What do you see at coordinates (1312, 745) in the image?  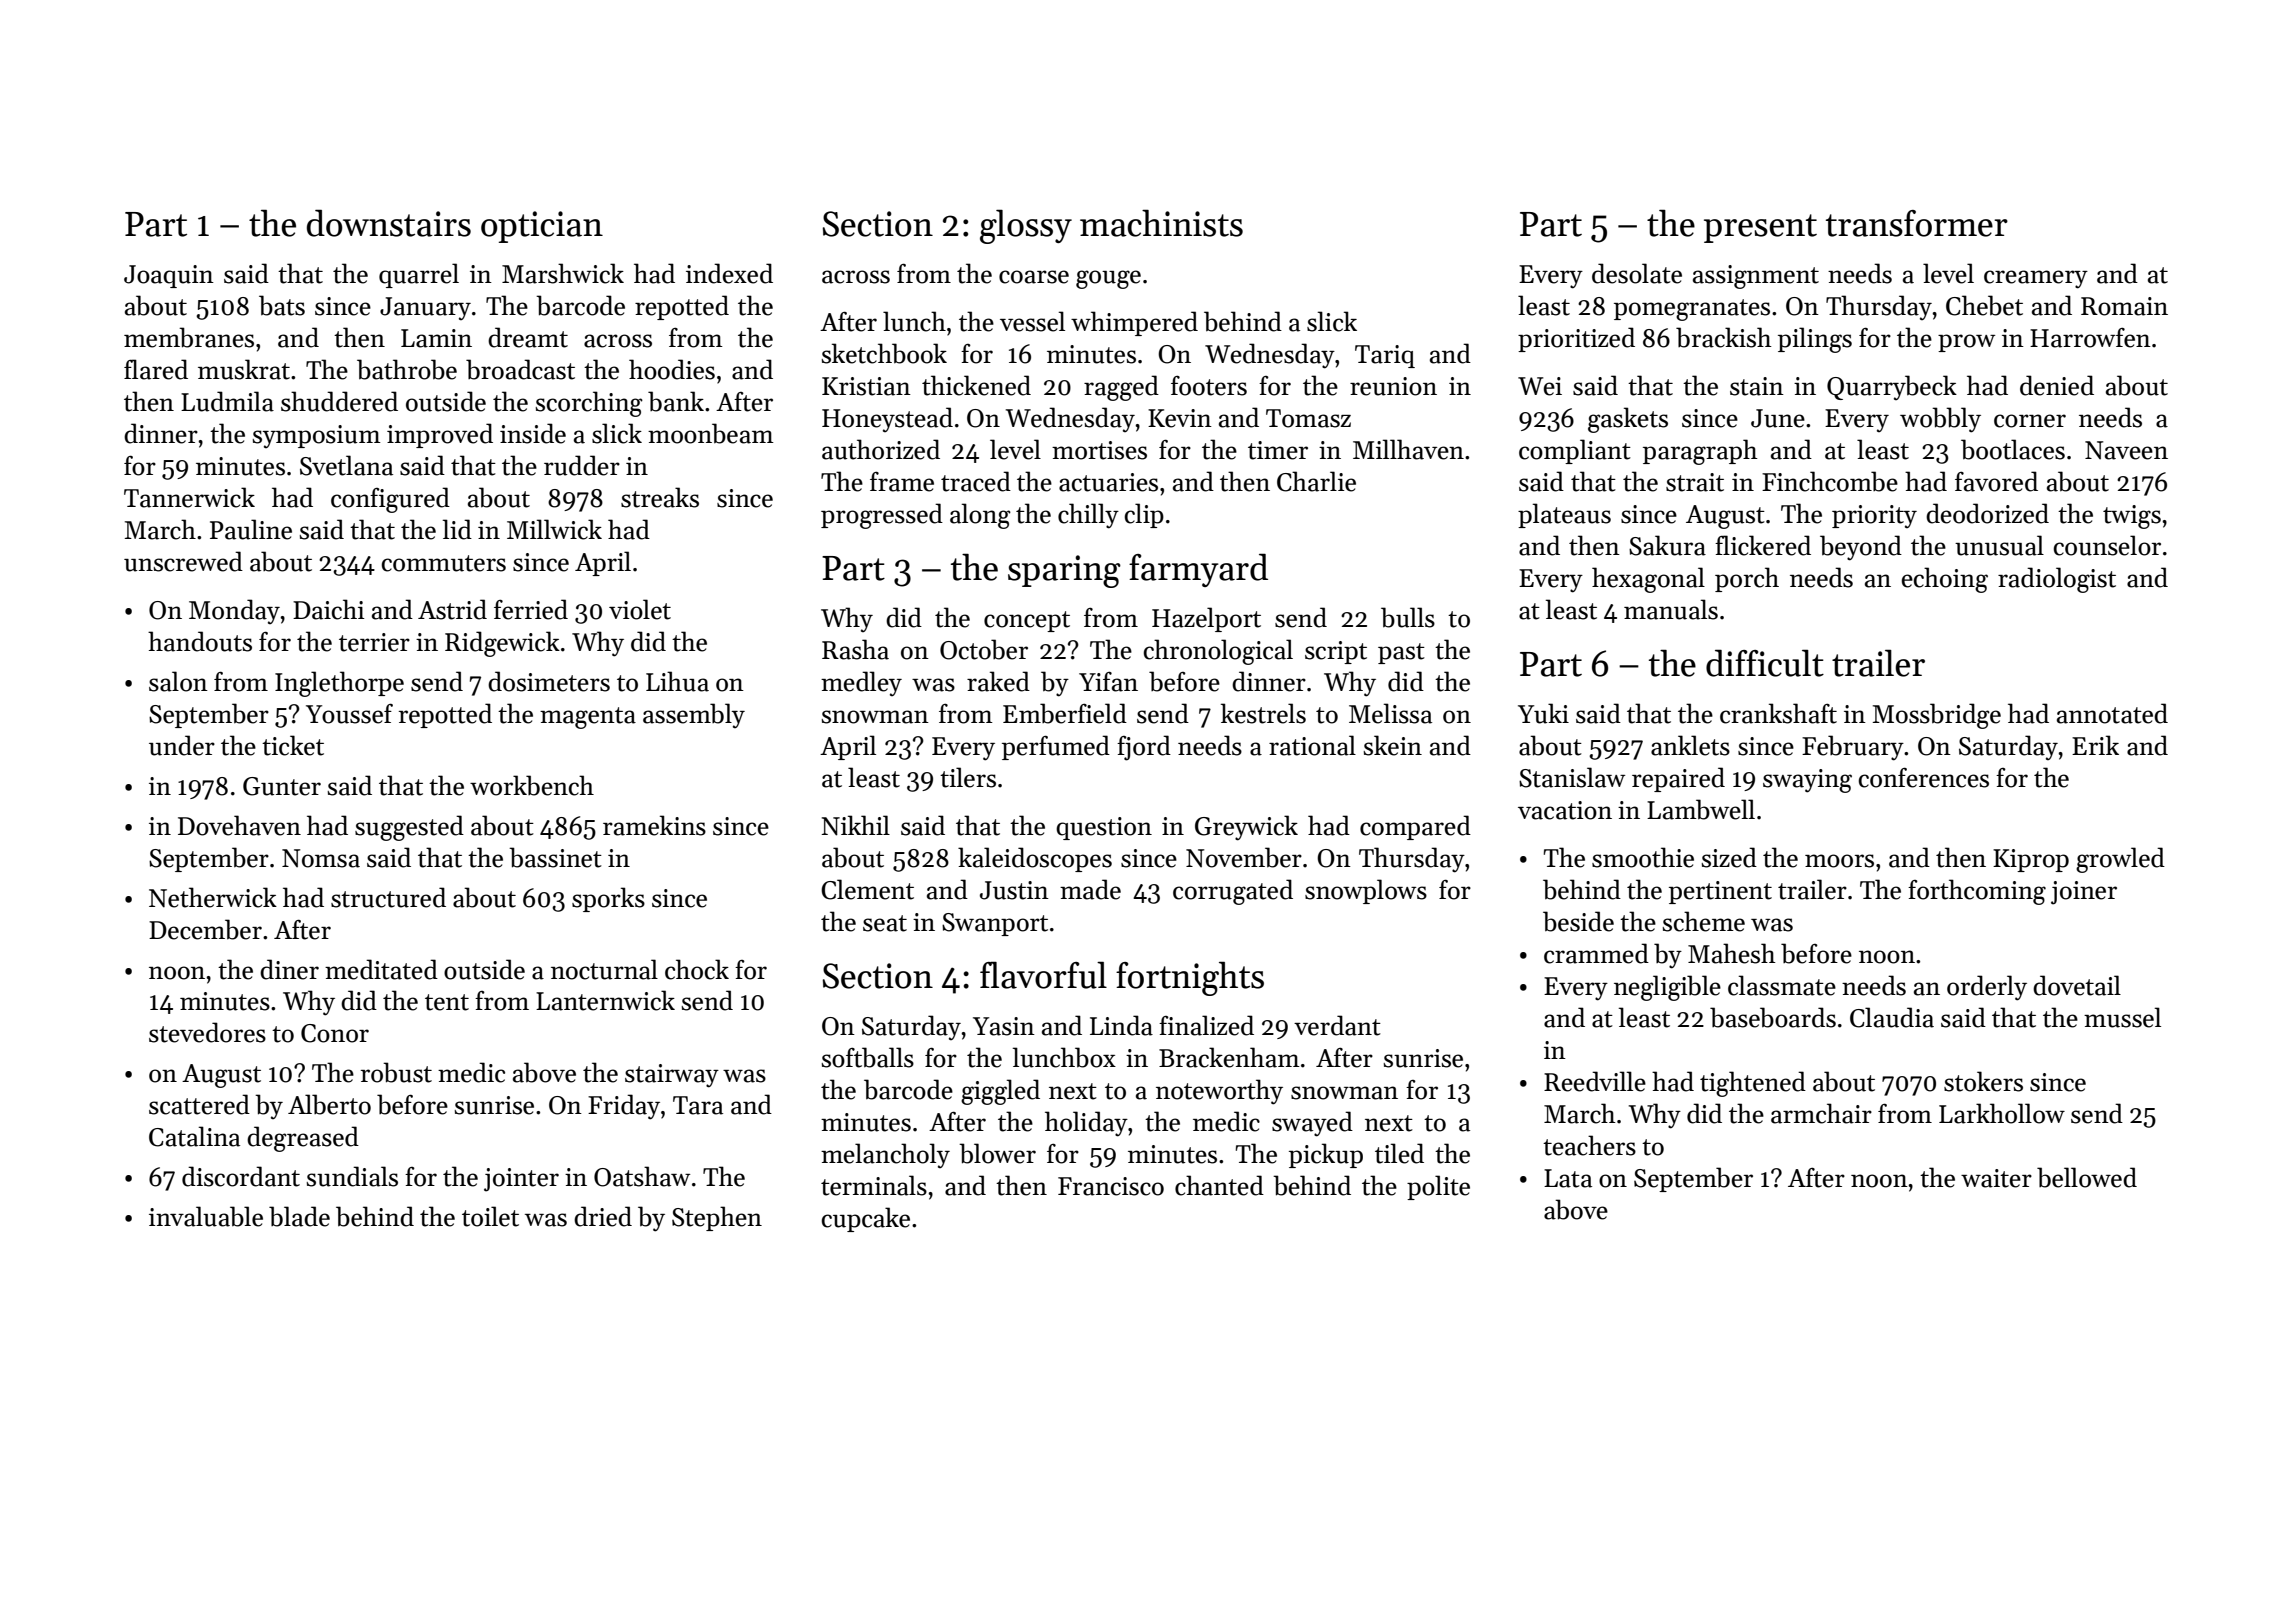 I see `rational` at bounding box center [1312, 745].
